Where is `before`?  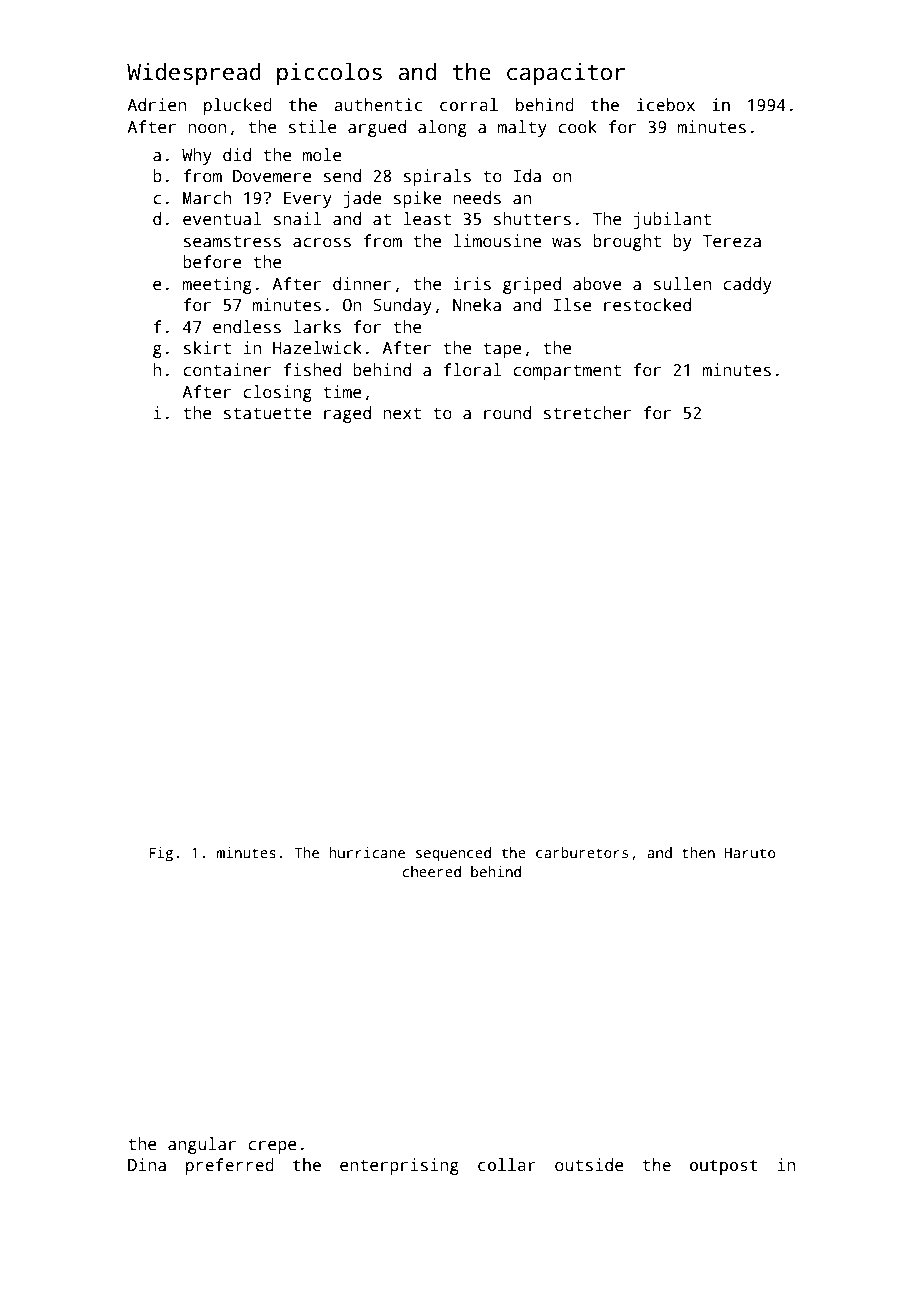 before is located at coordinates (212, 262).
